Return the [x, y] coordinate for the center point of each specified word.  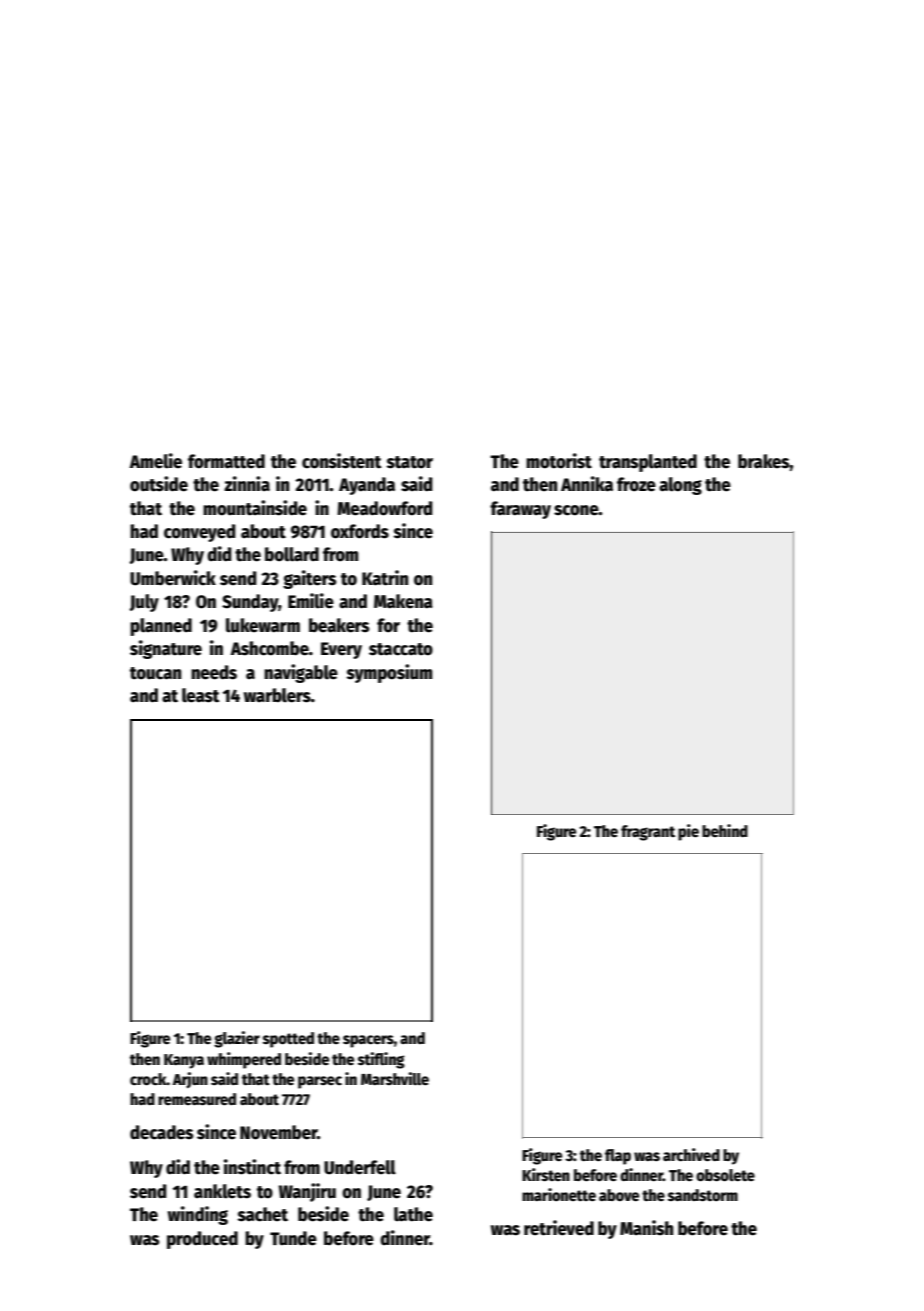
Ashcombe [269, 648]
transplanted [648, 463]
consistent [342, 461]
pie [688, 832]
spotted [288, 1040]
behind [725, 830]
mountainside [255, 508]
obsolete [725, 1175]
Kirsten [546, 1174]
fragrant [648, 833]
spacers [368, 1041]
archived [691, 1155]
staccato [401, 649]
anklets [222, 1191]
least [201, 695]
